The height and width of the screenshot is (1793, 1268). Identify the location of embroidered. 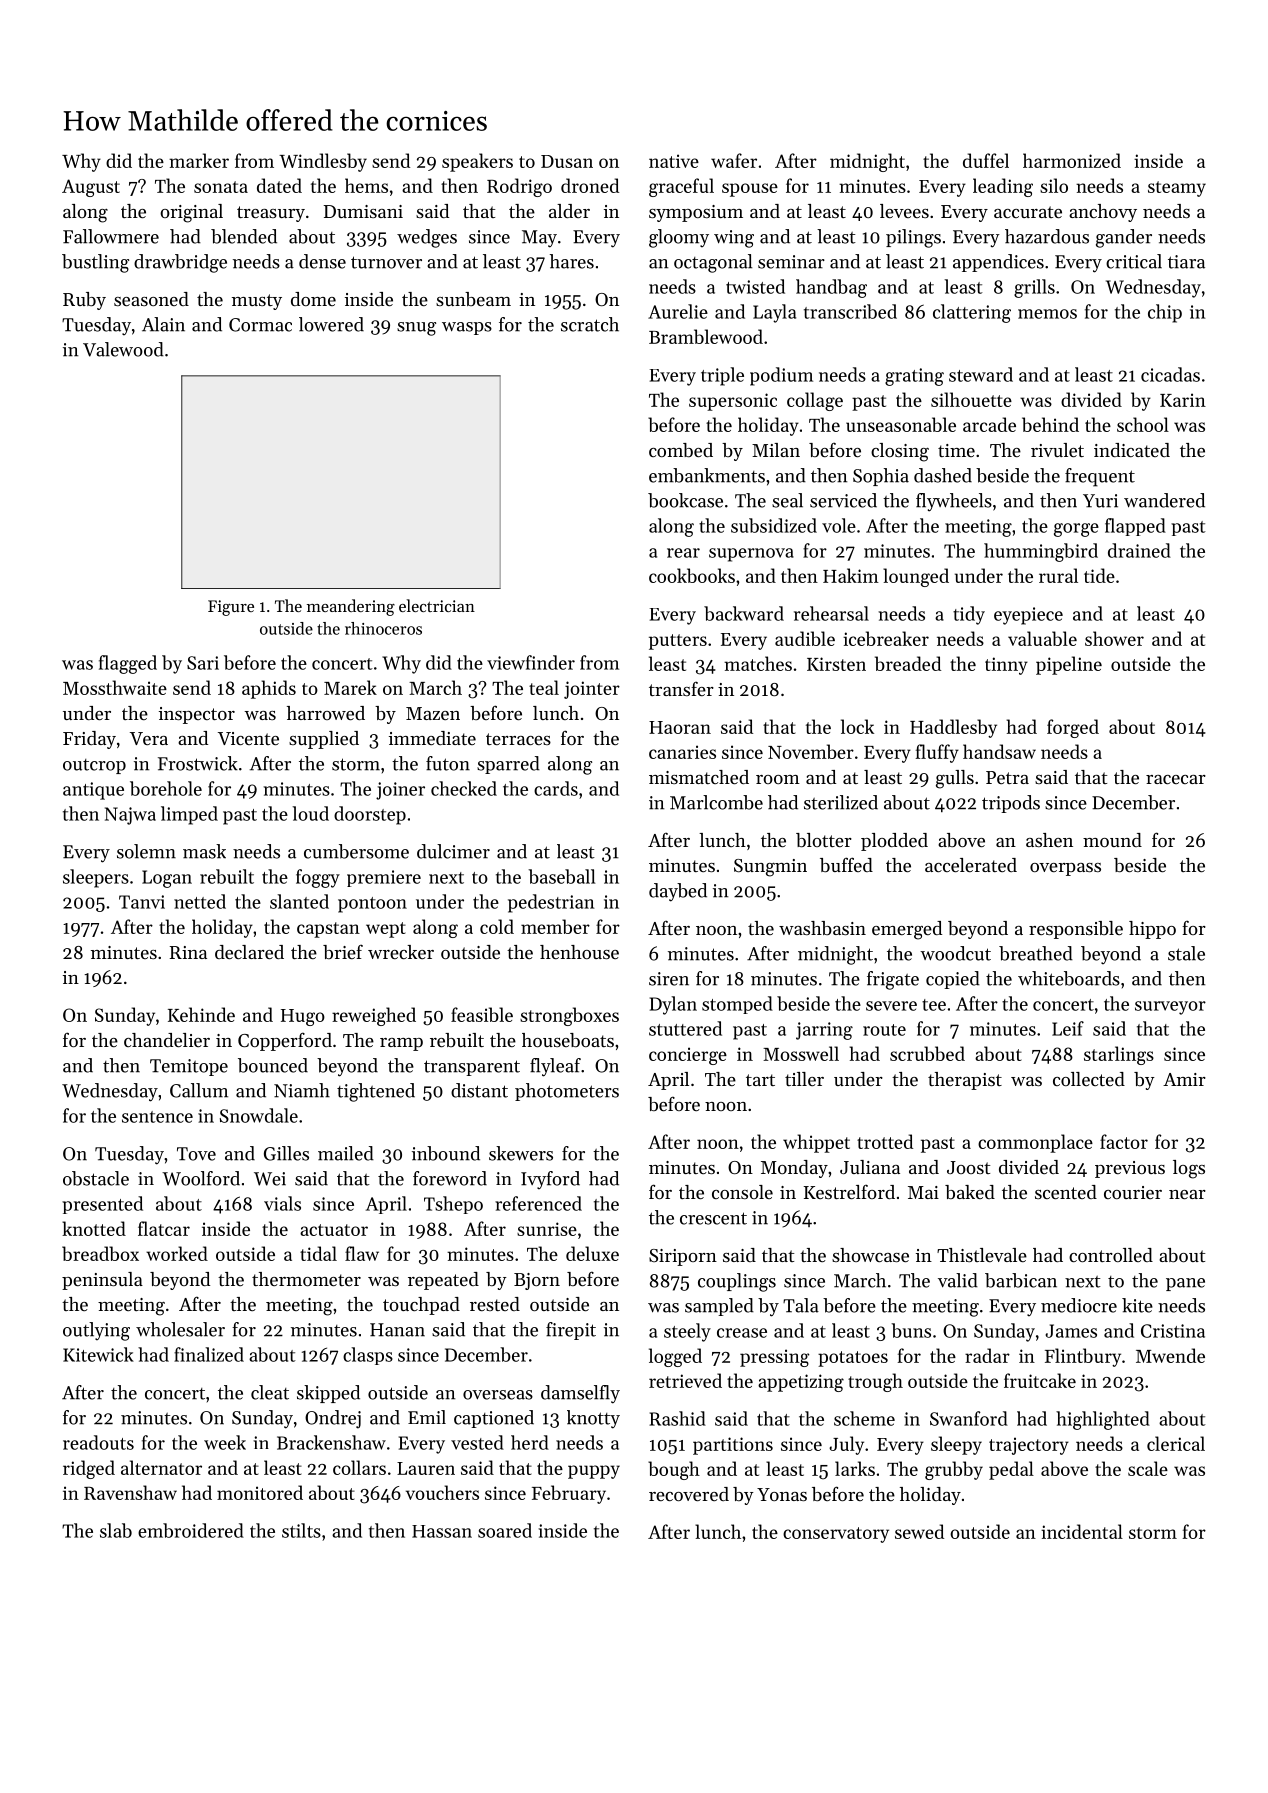
(191, 1530).
